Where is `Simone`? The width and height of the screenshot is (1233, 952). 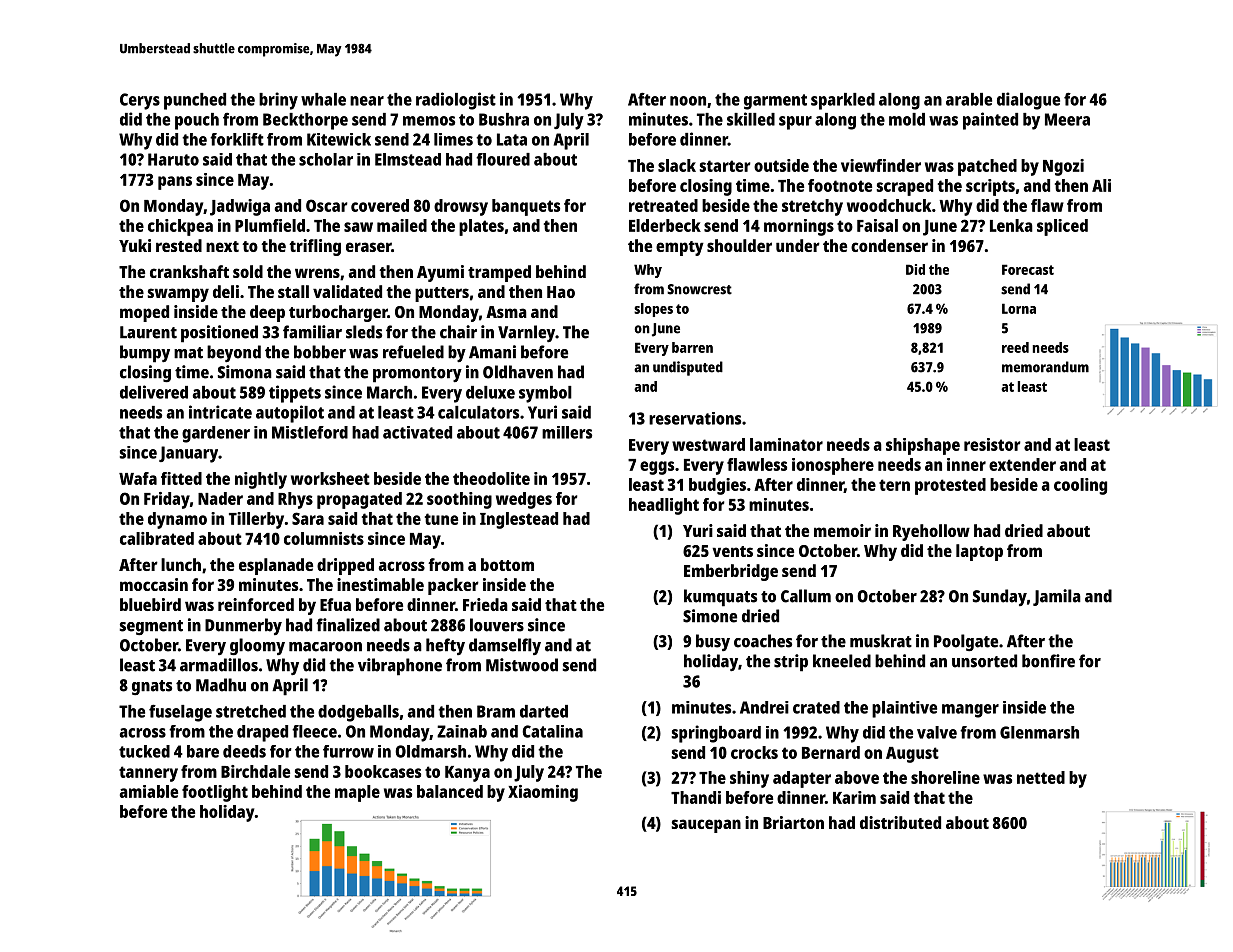
Simone is located at coordinates (710, 616).
